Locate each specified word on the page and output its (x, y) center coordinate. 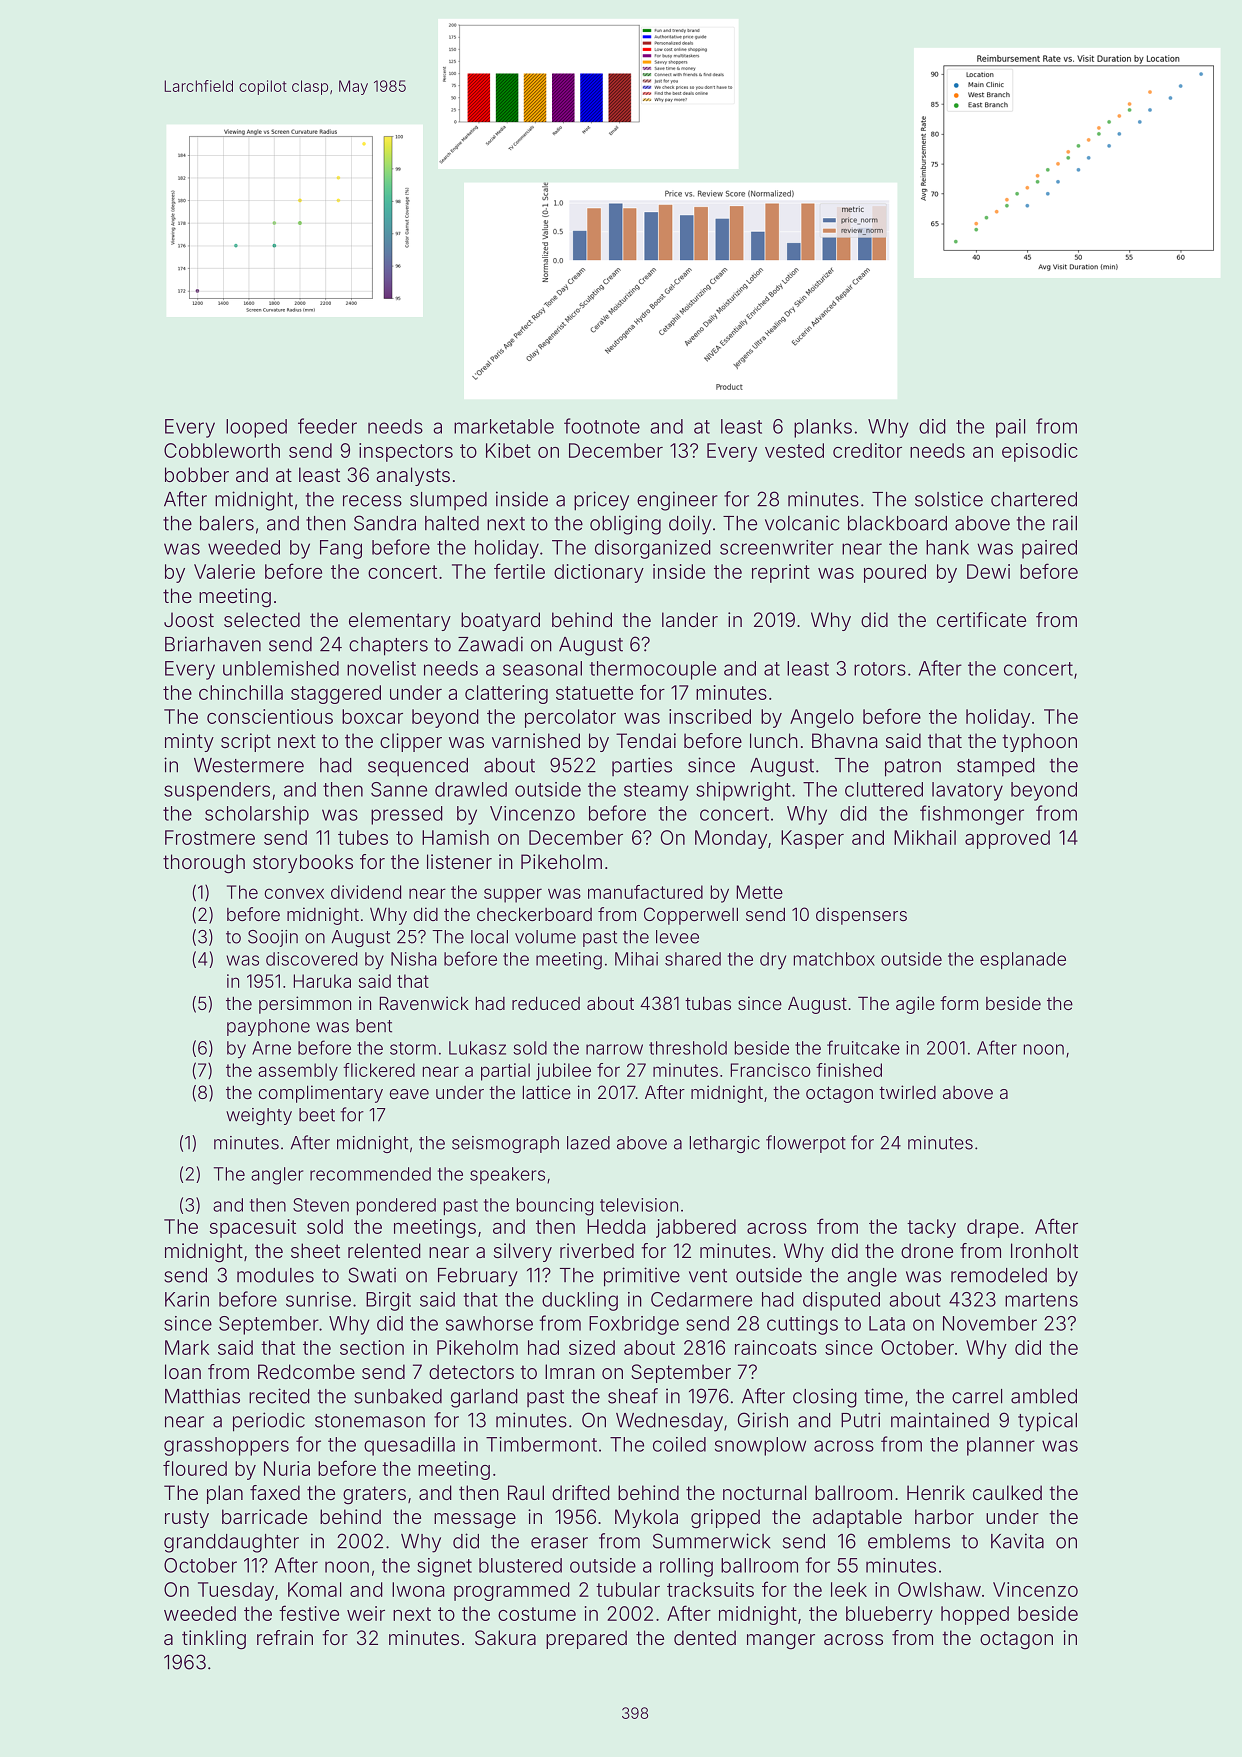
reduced (546, 1003)
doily (690, 525)
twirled (907, 1092)
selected (262, 619)
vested (794, 450)
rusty (187, 1519)
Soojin (273, 938)
